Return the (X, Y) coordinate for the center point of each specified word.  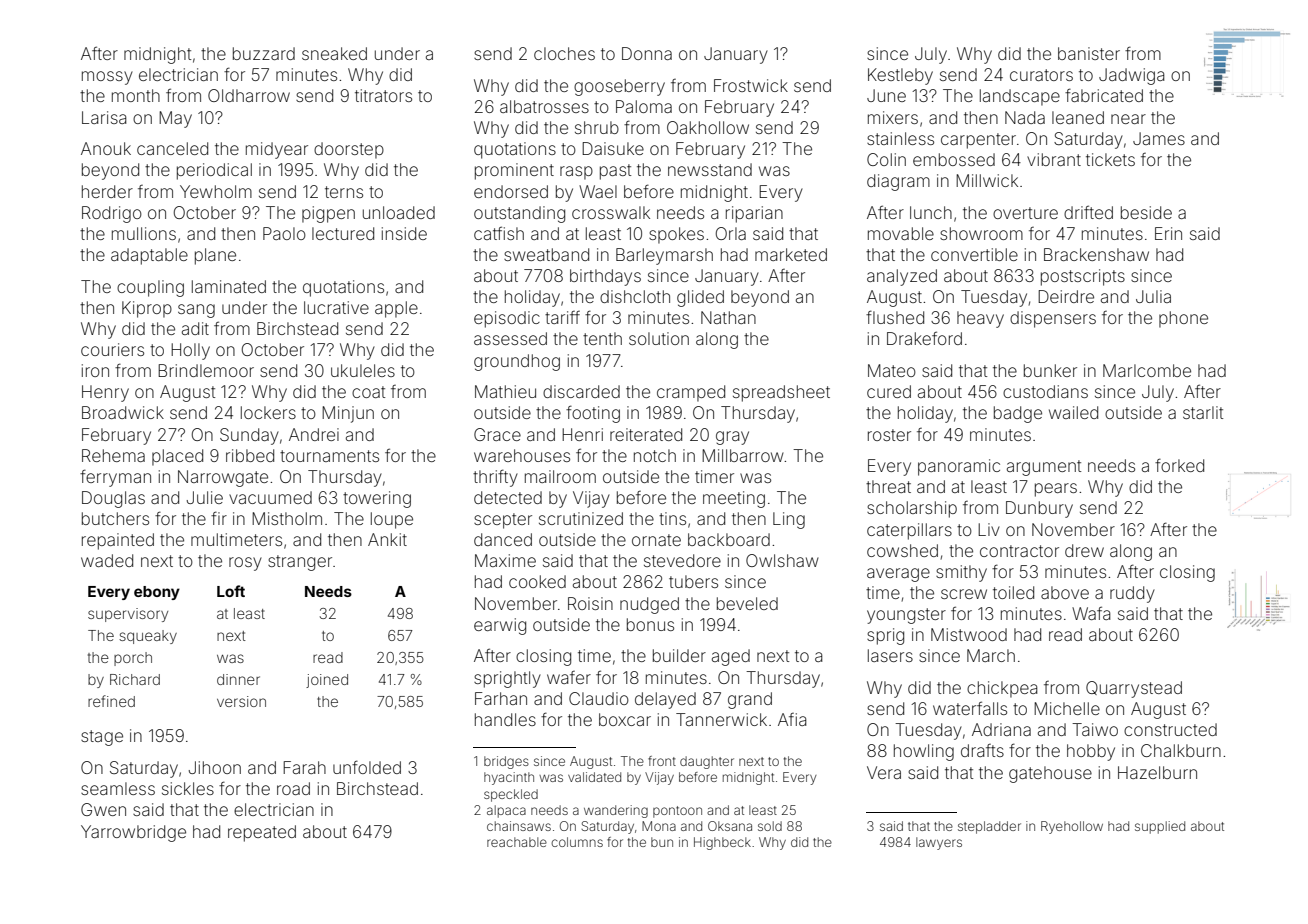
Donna (647, 53)
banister (1089, 53)
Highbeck (722, 843)
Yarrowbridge (133, 833)
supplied (1160, 827)
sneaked (334, 53)
